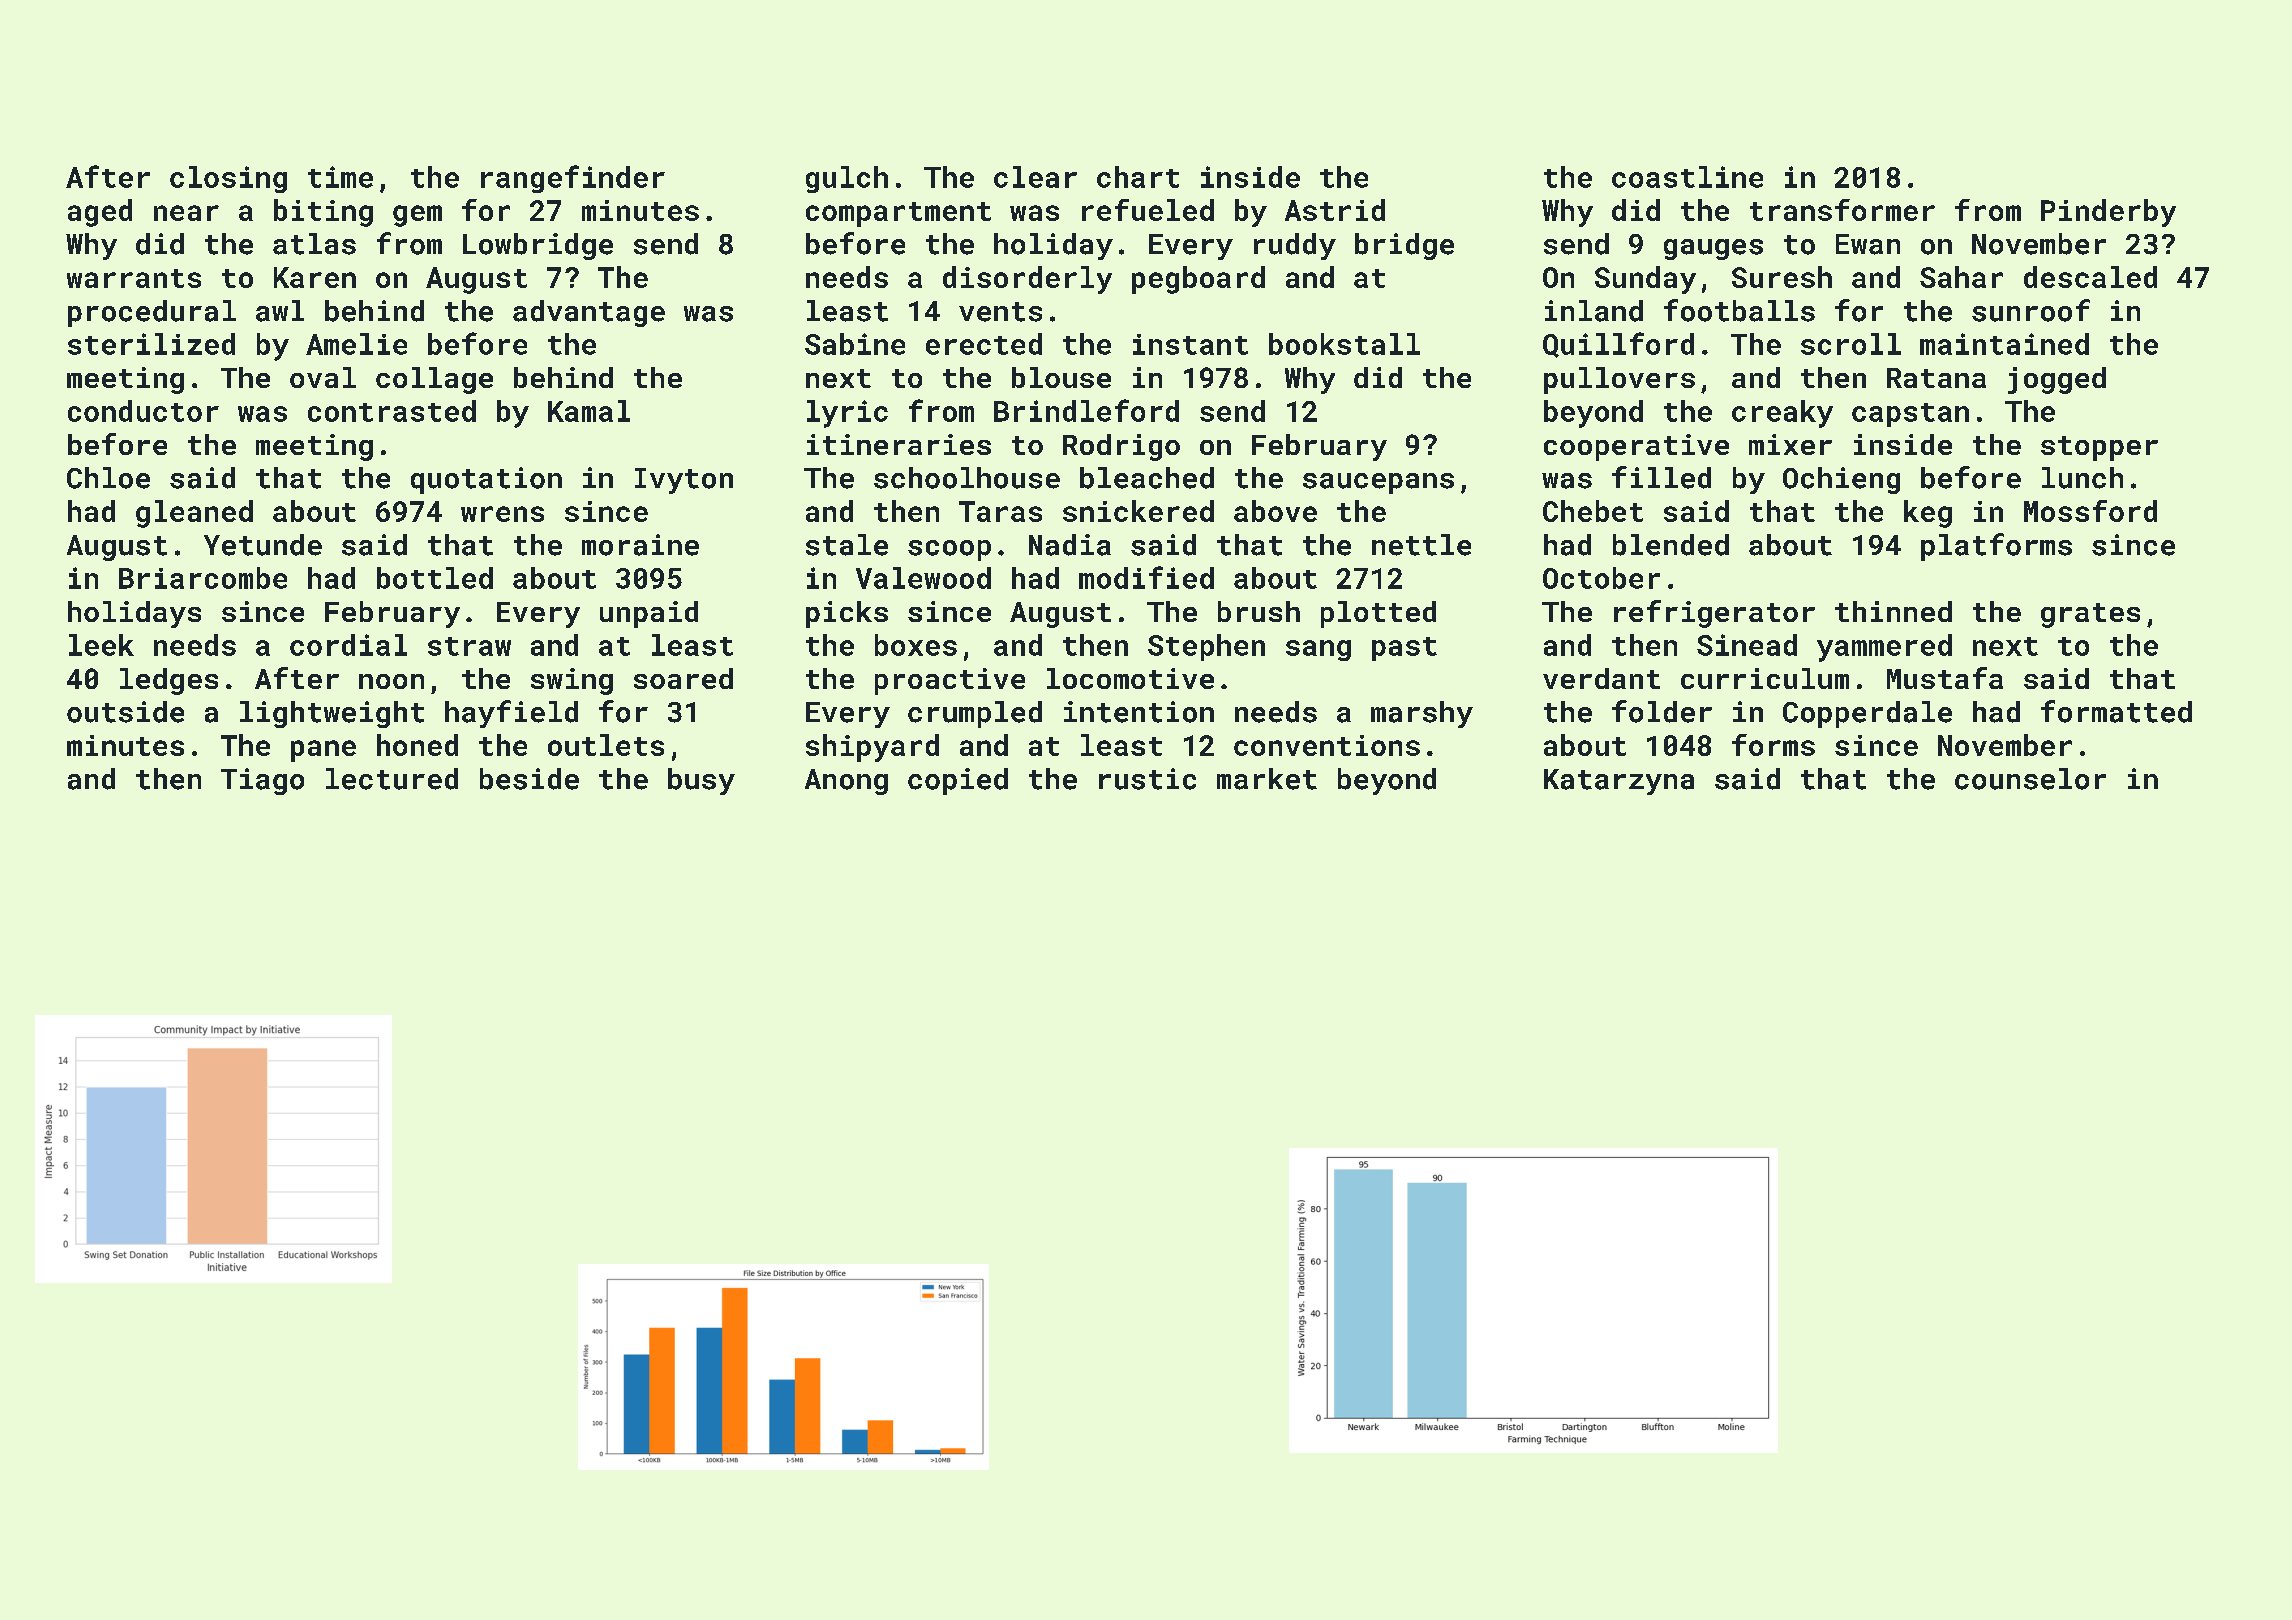 This screenshot has width=2292, height=1620. I want to click on Brindleford, so click(1086, 410).
